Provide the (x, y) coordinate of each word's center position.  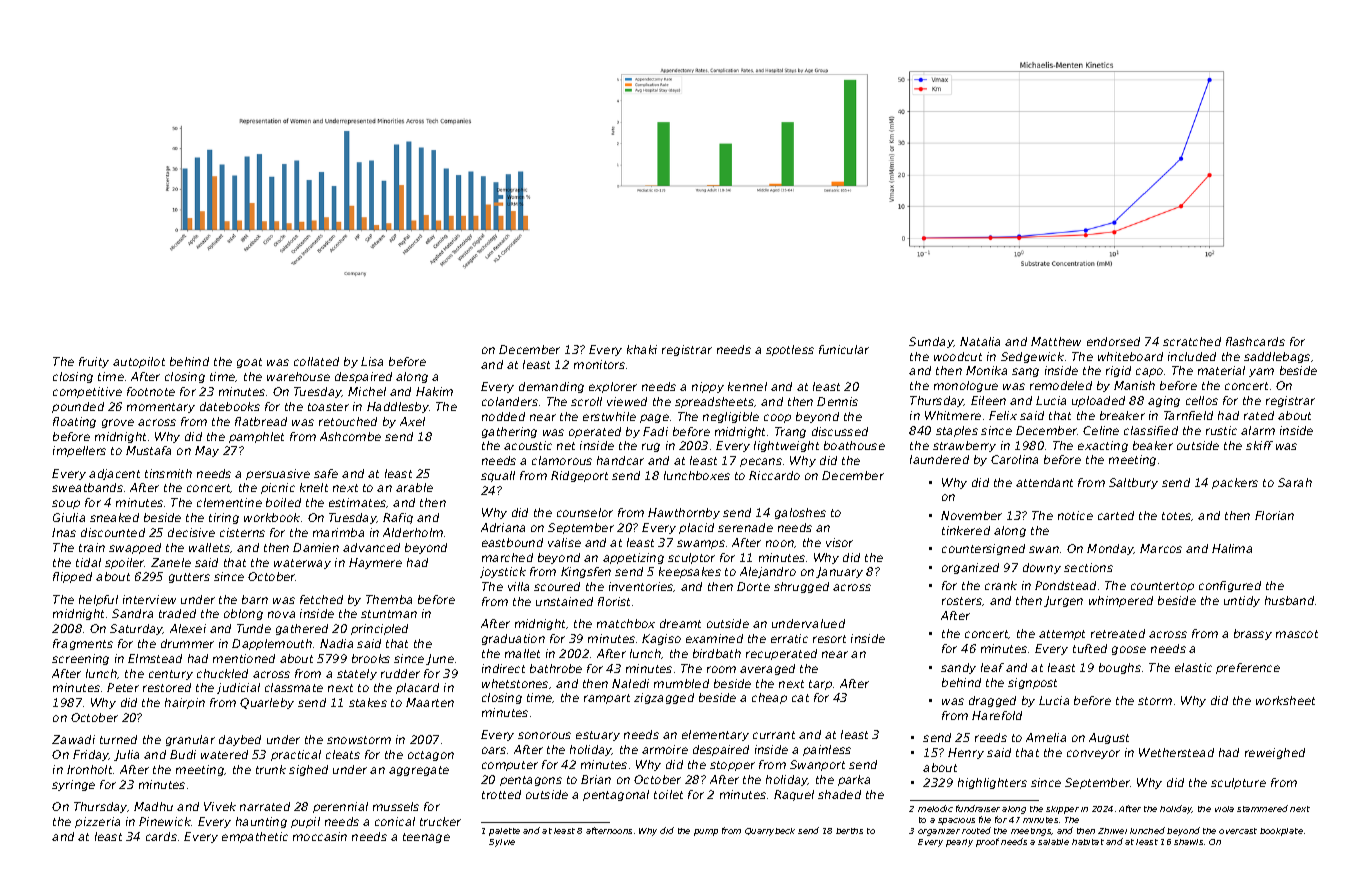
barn (255, 599)
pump (706, 832)
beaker (1153, 445)
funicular (844, 349)
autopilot (139, 362)
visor (839, 542)
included (1192, 356)
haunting (261, 822)
